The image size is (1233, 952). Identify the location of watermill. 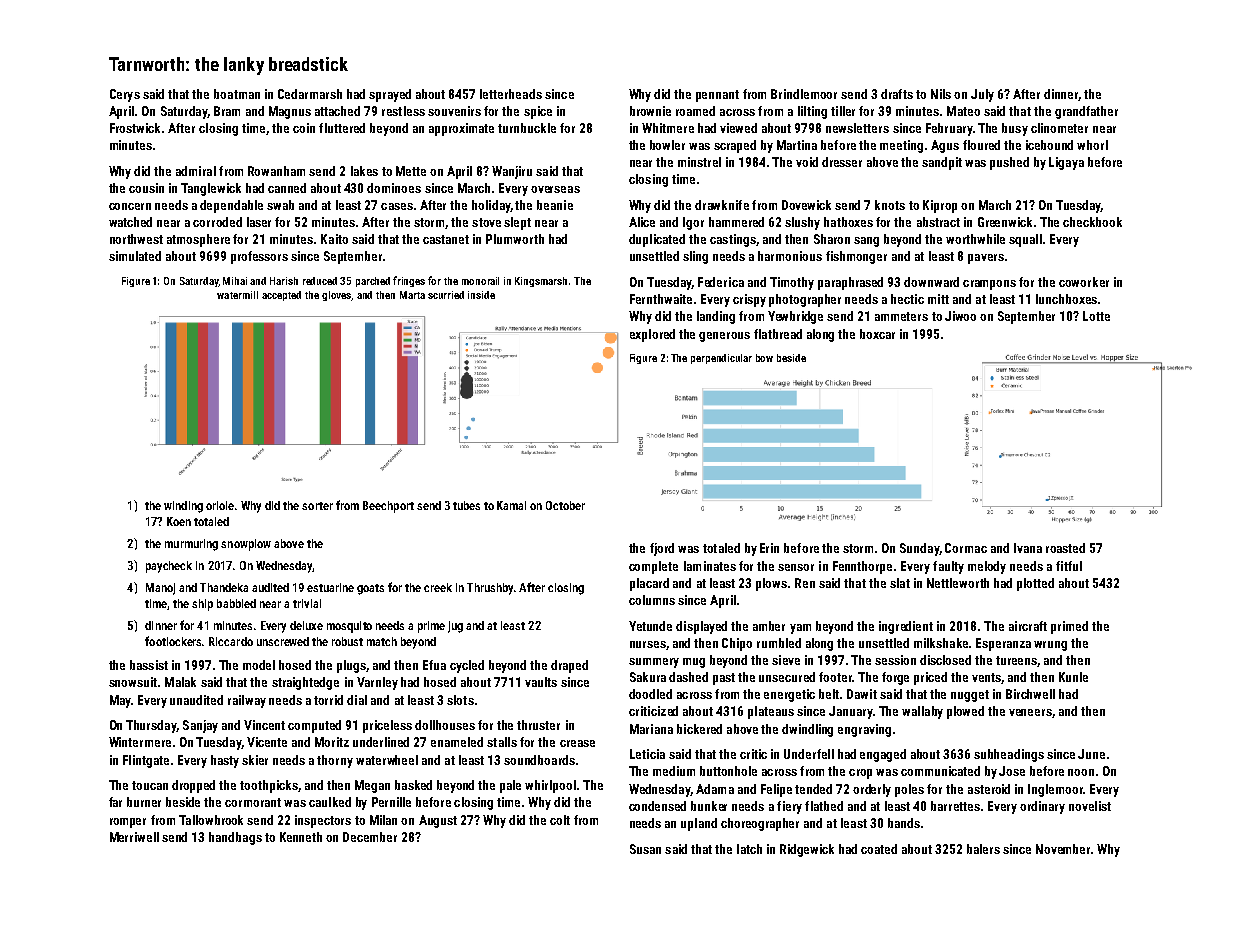
(237, 295).
